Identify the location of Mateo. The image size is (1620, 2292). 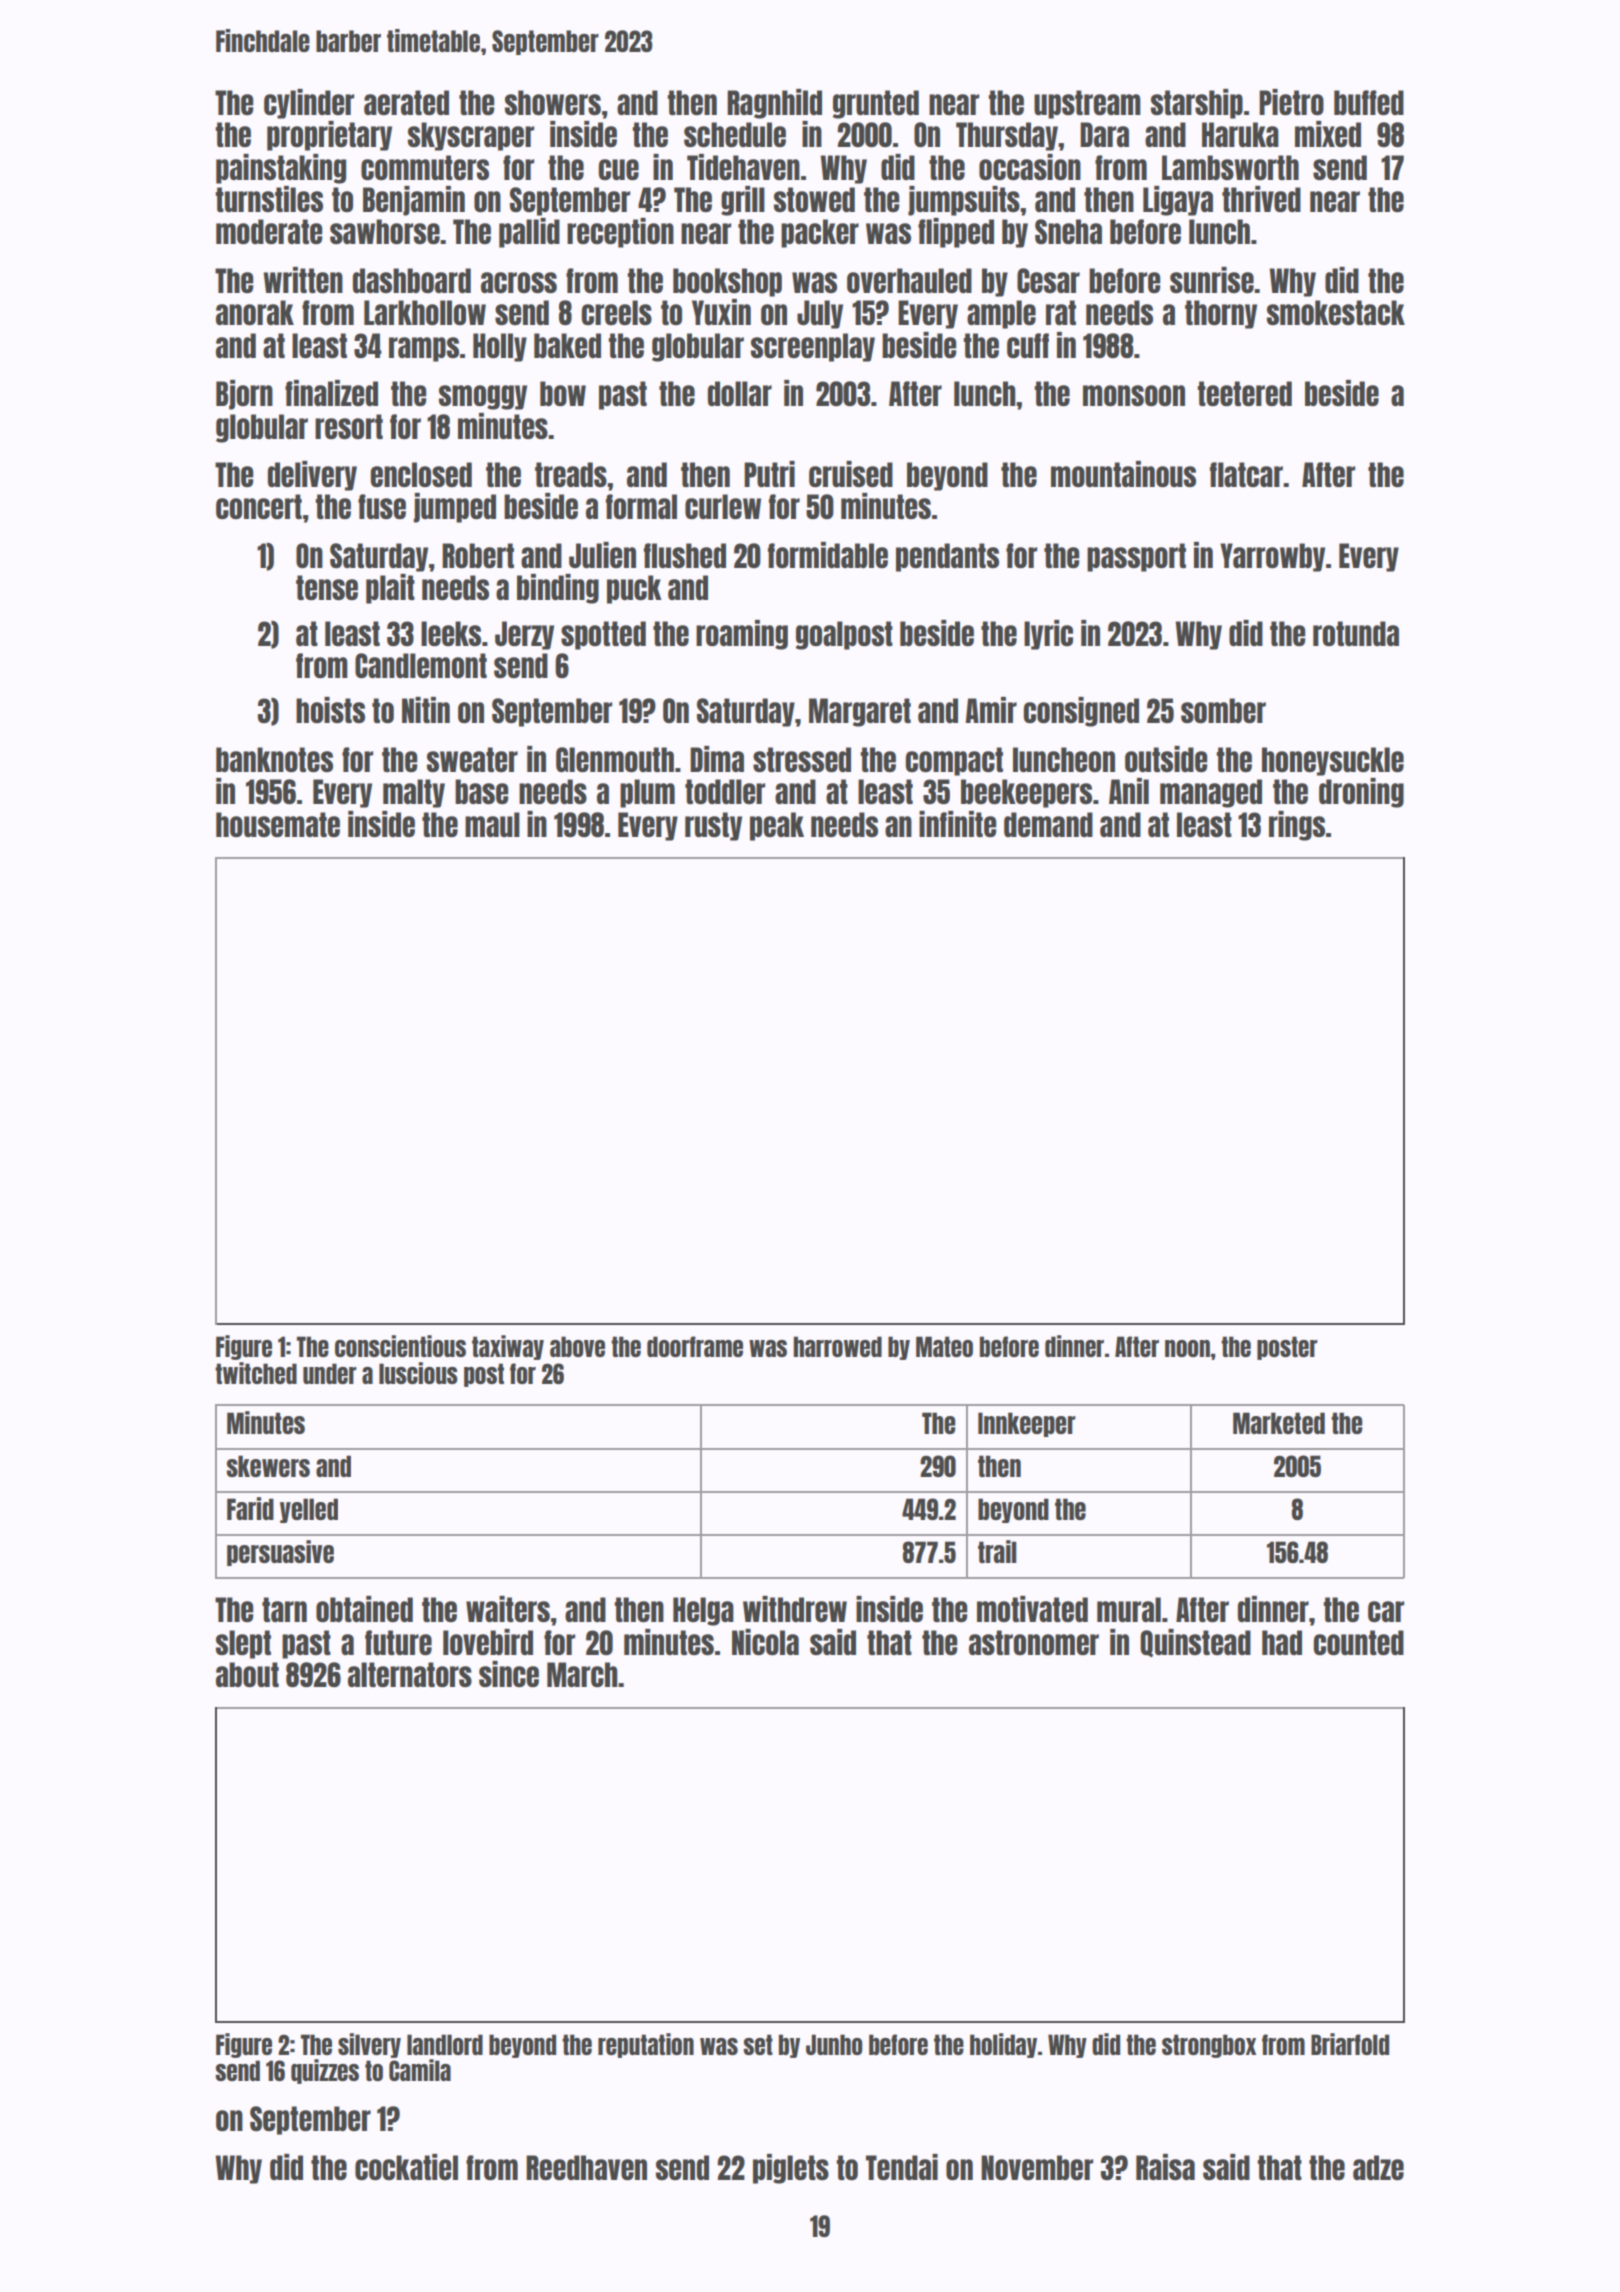
(944, 1346).
